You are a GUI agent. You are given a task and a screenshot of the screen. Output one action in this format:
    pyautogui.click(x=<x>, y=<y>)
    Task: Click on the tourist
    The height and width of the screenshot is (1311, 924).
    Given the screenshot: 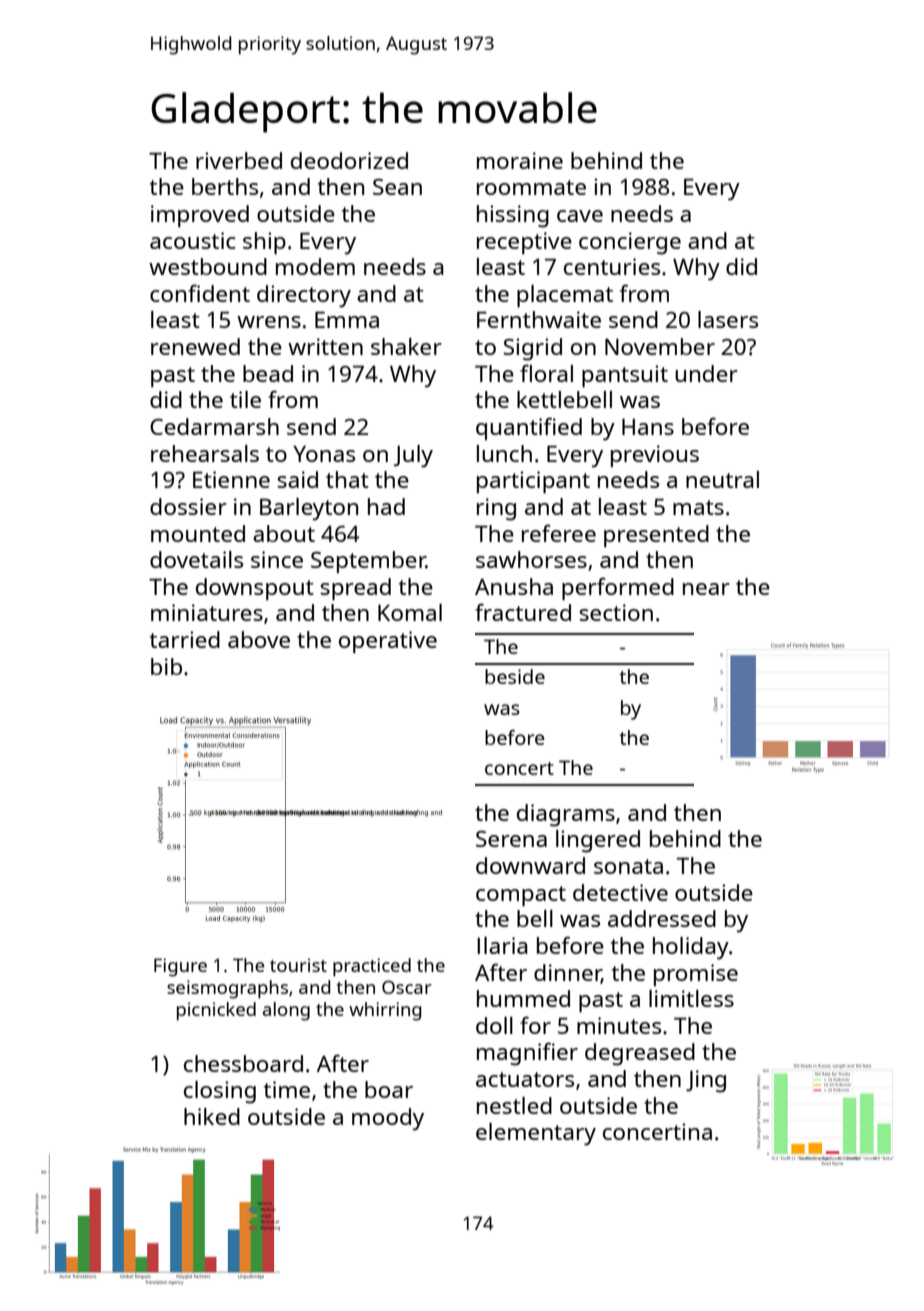 What is the action you would take?
    pyautogui.click(x=298, y=965)
